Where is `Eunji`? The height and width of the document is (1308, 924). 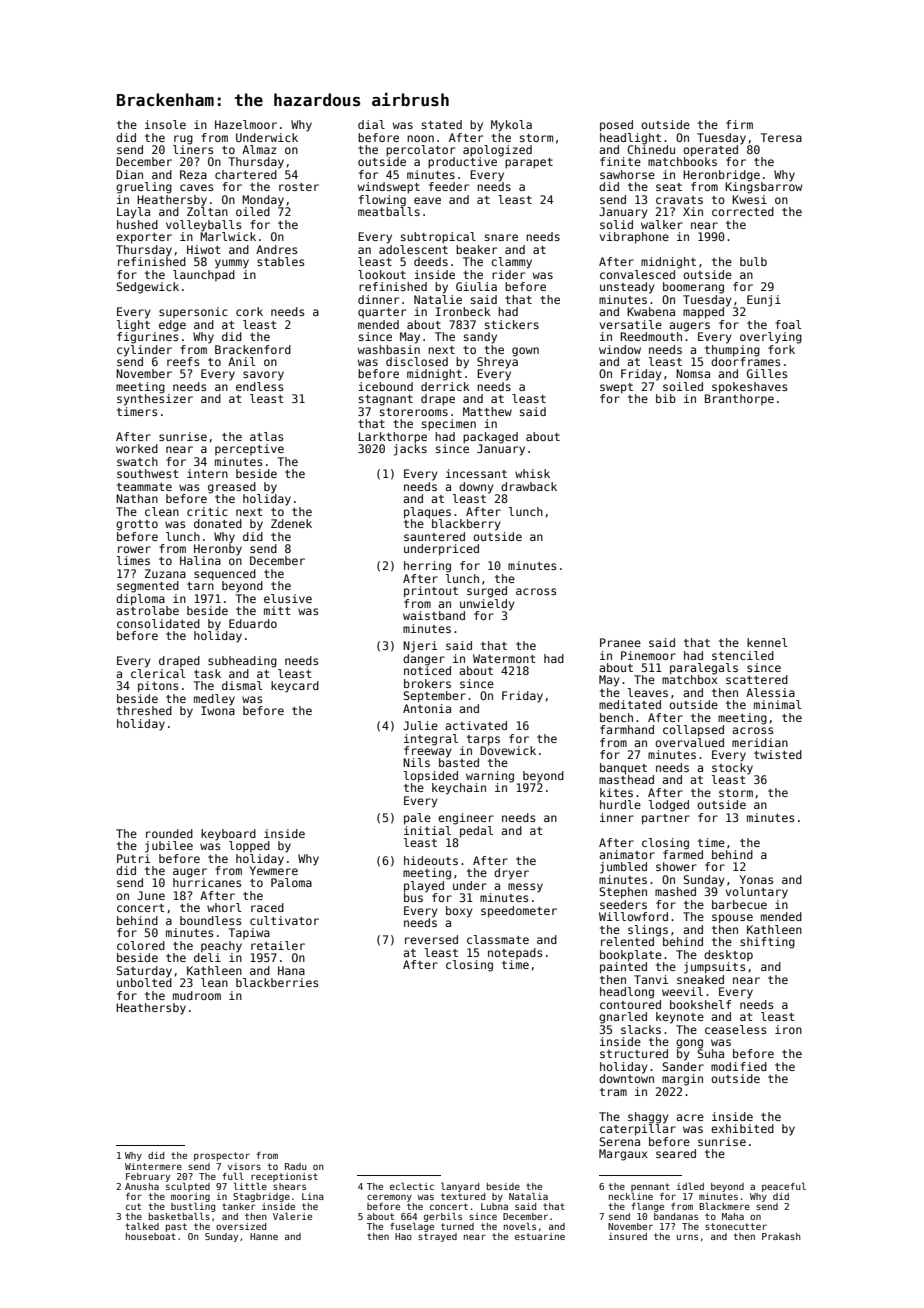 Eunji is located at coordinates (764, 301).
